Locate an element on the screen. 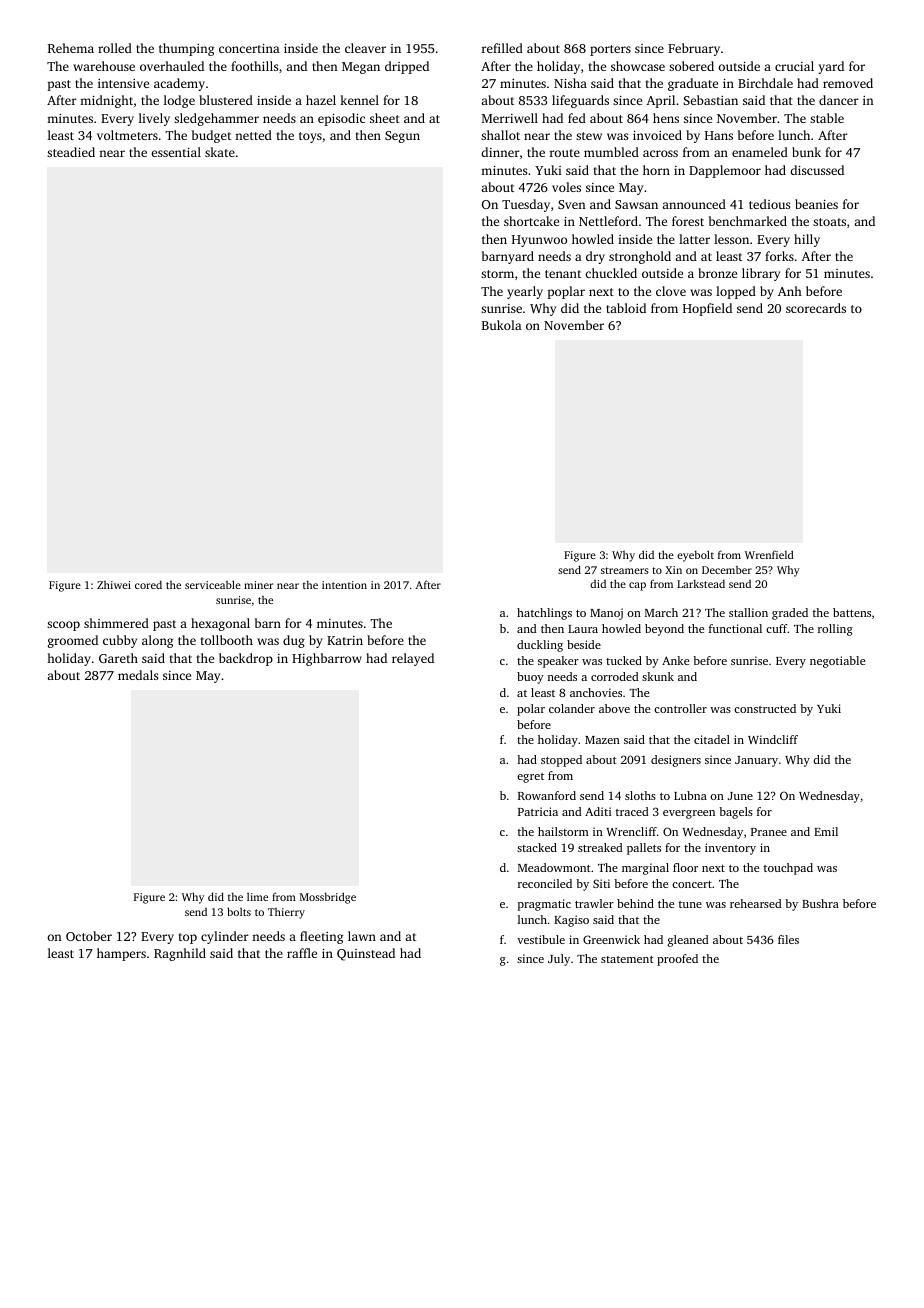 This screenshot has height=1308, width=924. hens is located at coordinates (666, 118).
